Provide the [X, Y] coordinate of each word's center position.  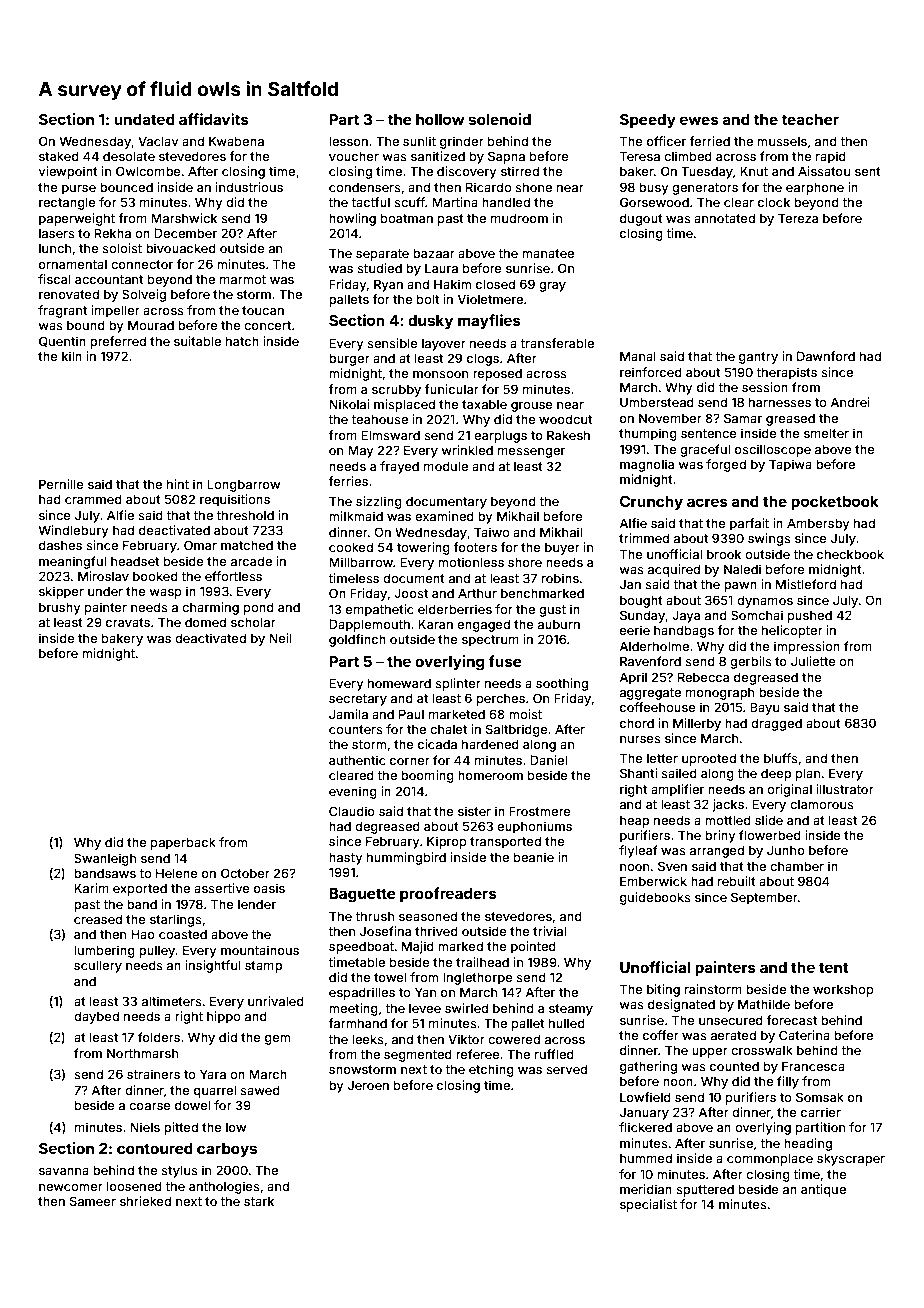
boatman [407, 218]
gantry [758, 358]
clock [774, 202]
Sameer [93, 1201]
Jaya [686, 616]
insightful [213, 966]
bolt [428, 299]
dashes [60, 545]
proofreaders [448, 894]
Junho [786, 850]
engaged [483, 625]
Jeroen [368, 1085]
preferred [118, 342]
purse [79, 190]
